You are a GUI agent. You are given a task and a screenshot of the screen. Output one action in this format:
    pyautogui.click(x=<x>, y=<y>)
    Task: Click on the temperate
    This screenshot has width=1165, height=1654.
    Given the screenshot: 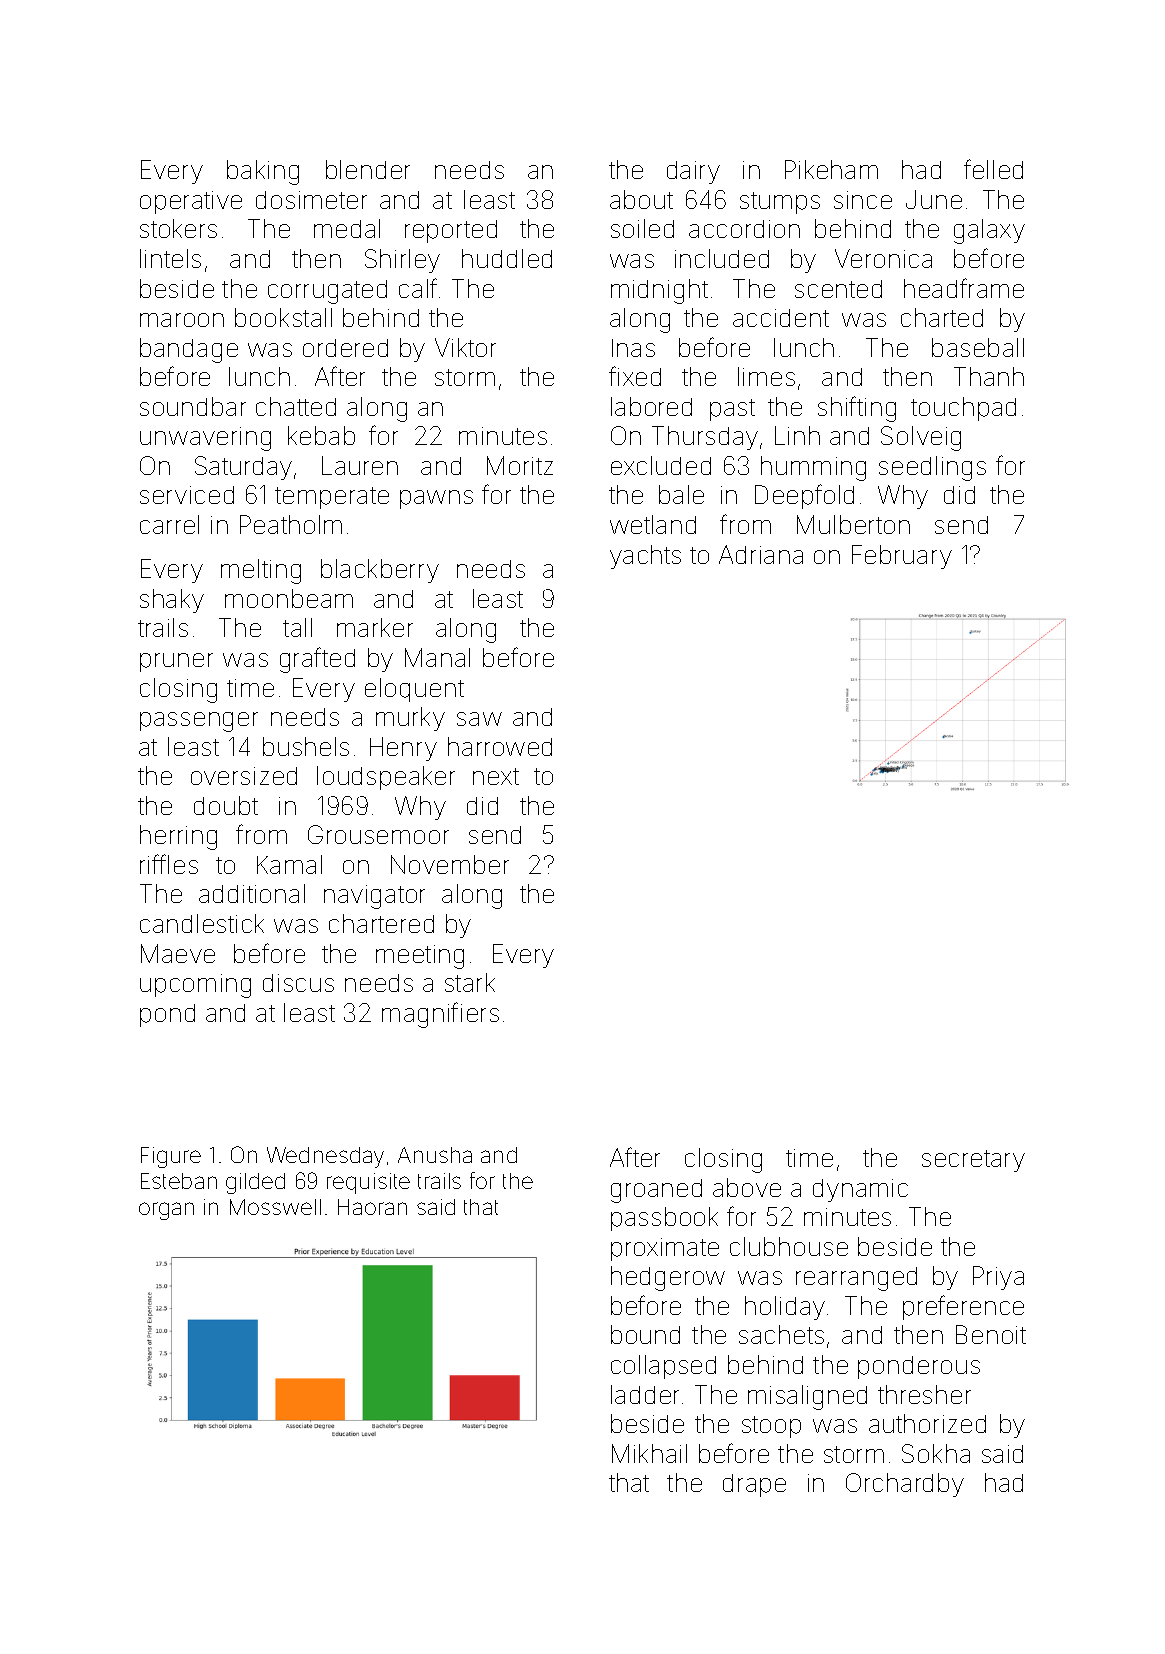 What is the action you would take?
    pyautogui.click(x=332, y=498)
